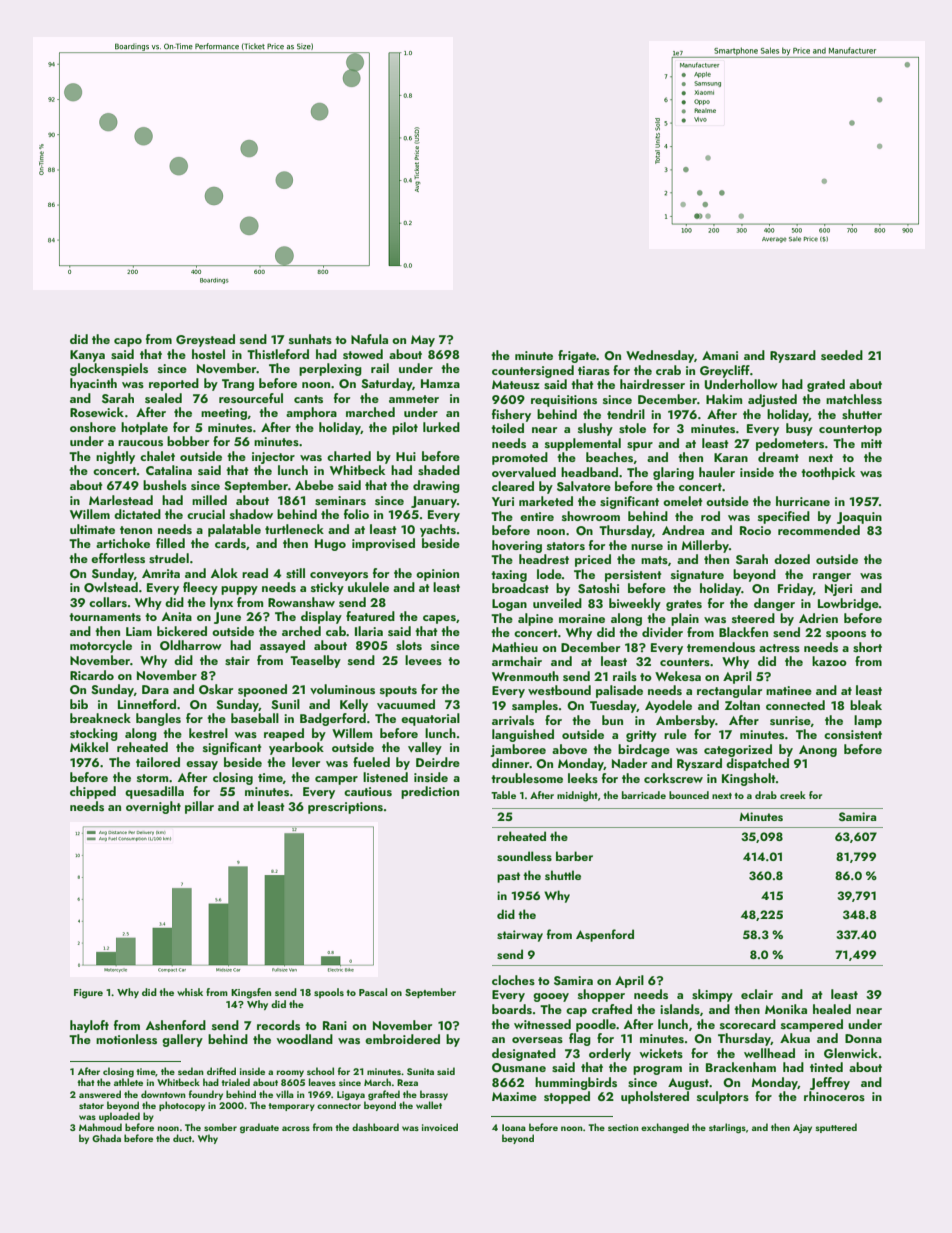 This image has width=952, height=1233. What do you see at coordinates (717, 472) in the image?
I see `hauler` at bounding box center [717, 472].
